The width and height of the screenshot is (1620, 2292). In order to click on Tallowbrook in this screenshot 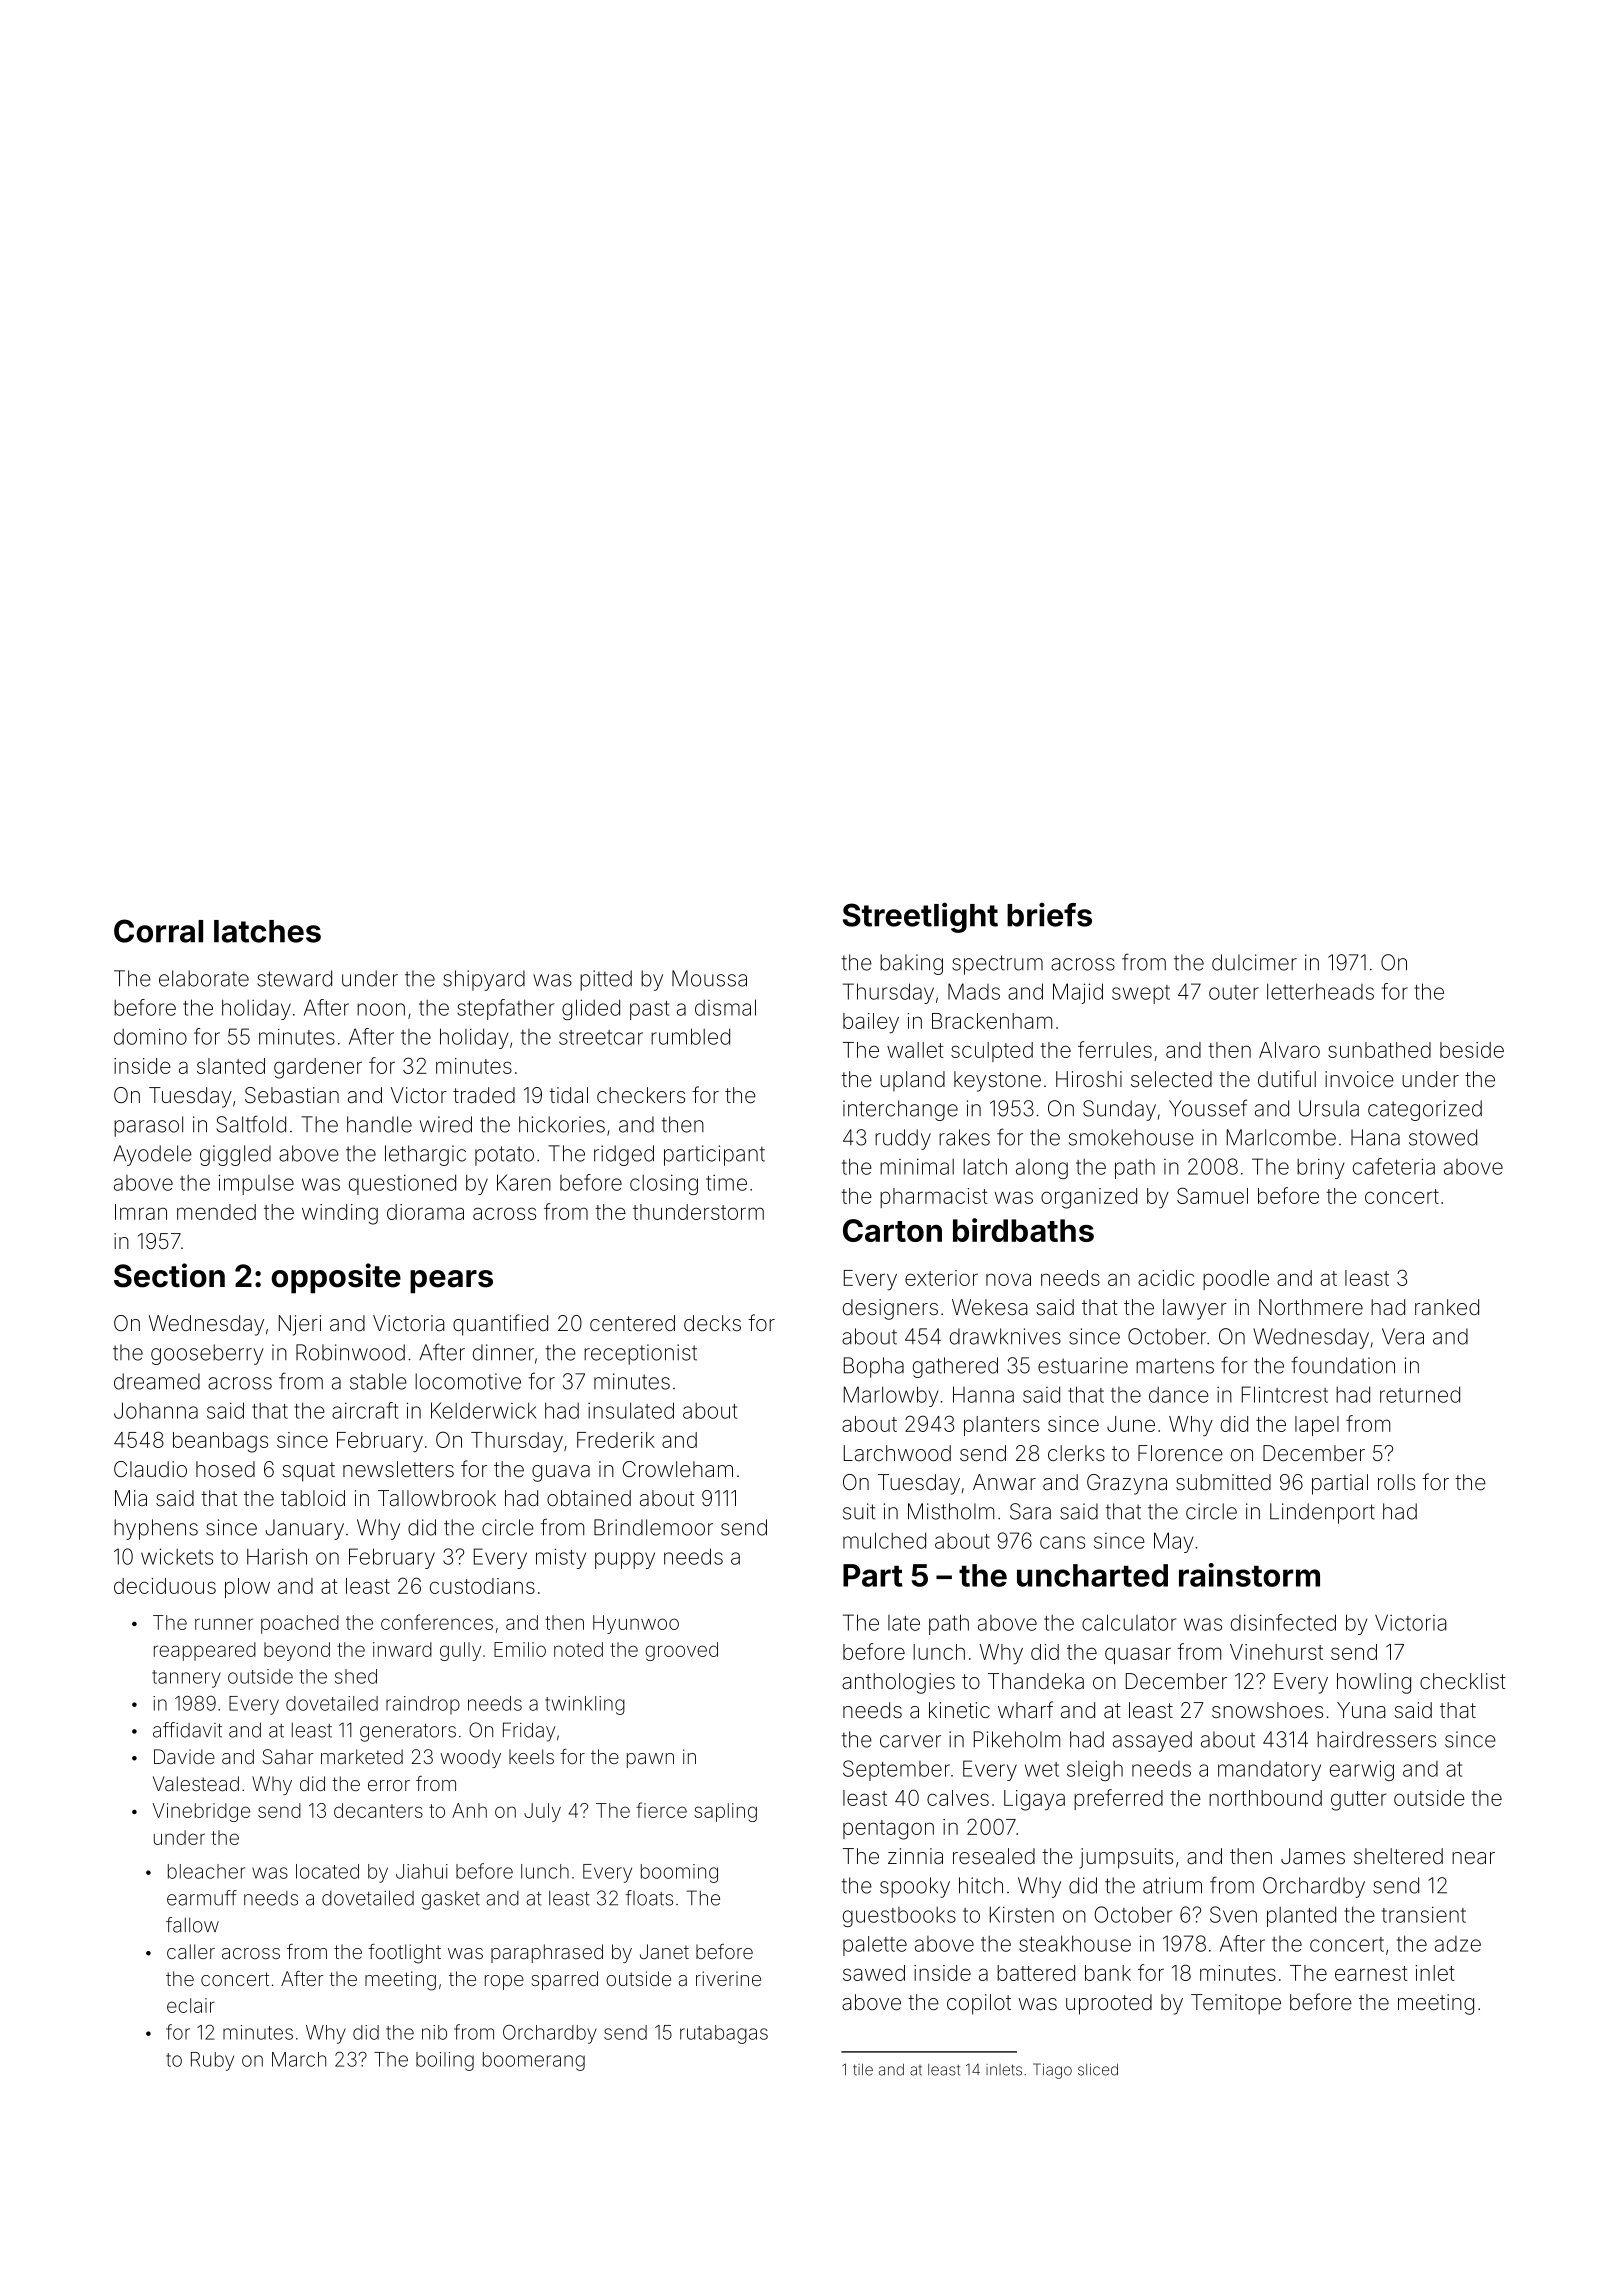, I will do `click(437, 1498)`.
